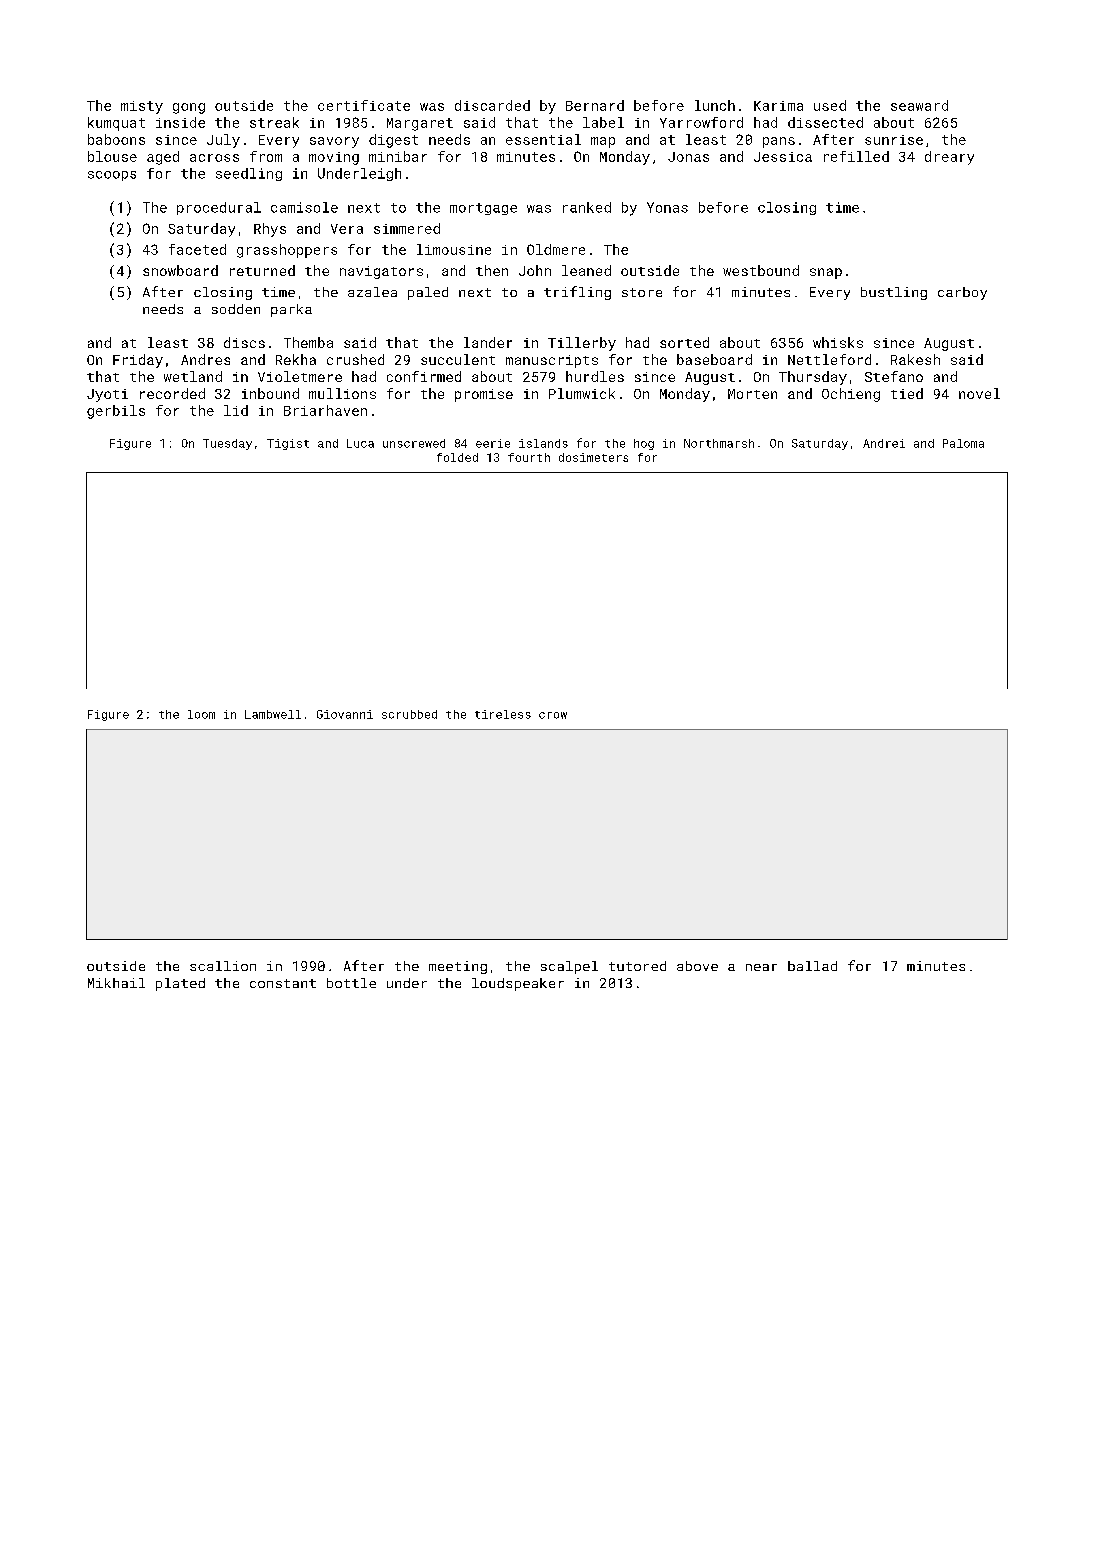 This image has width=1094, height=1547. Describe the element at coordinates (688, 157) in the image. I see `Jonas` at that location.
